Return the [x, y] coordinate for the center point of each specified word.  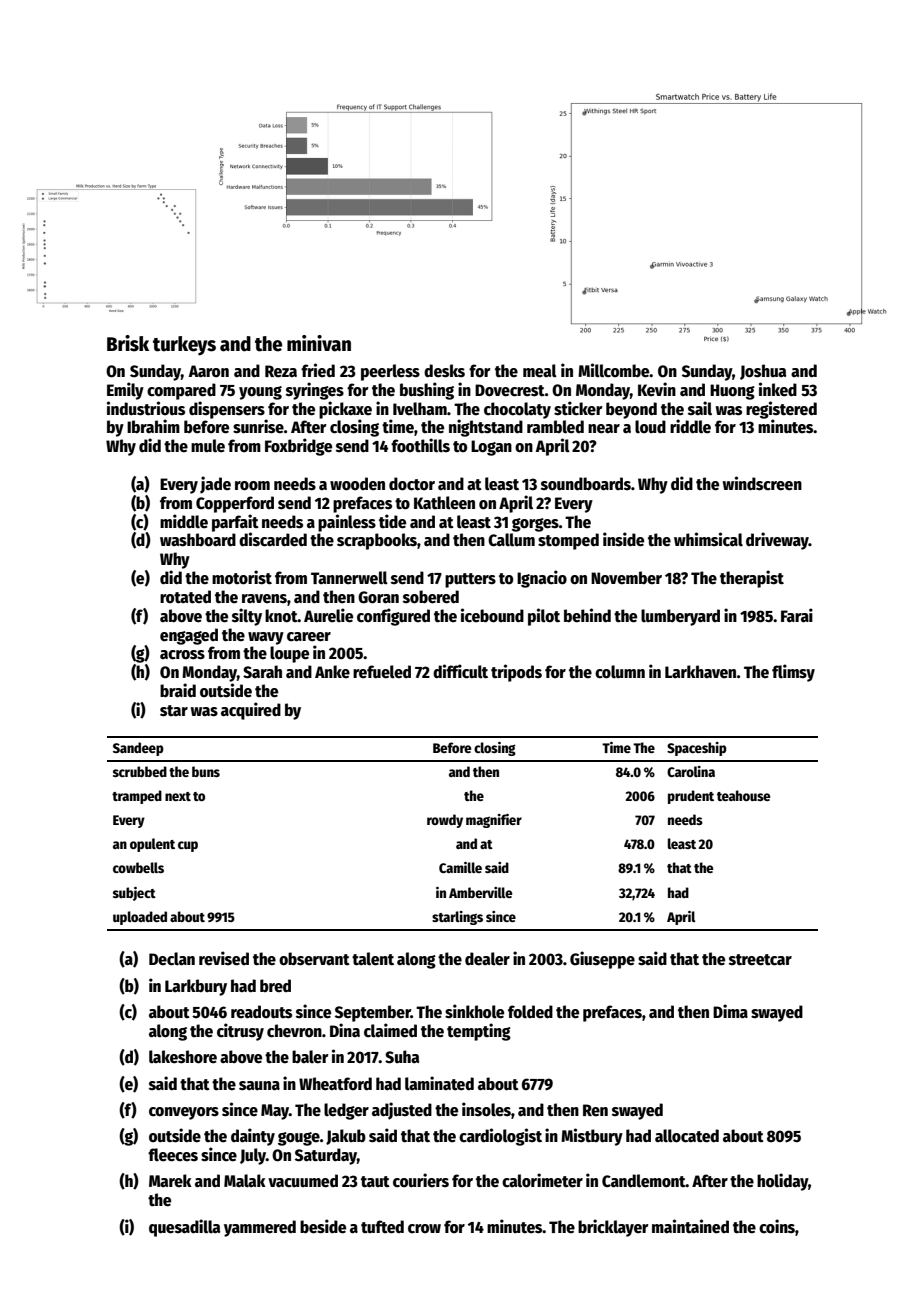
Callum [511, 540]
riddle [690, 426]
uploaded [140, 918]
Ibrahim [153, 426]
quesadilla [184, 1228]
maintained [690, 1226]
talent [373, 959]
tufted [382, 1227]
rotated [185, 597]
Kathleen [444, 503]
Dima [730, 1011]
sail [700, 408]
